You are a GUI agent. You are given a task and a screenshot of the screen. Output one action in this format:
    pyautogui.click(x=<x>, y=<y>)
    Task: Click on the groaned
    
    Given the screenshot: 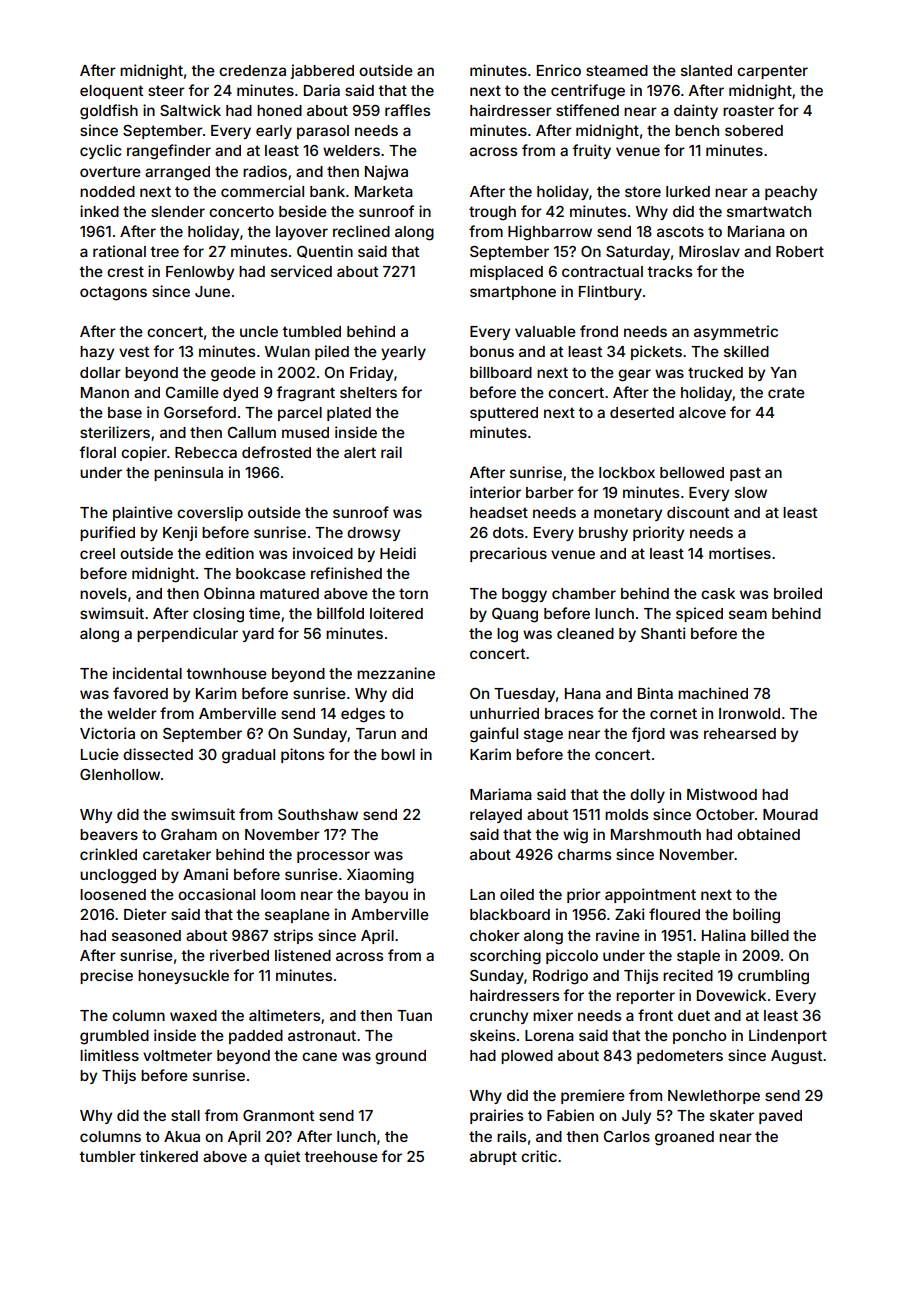 What is the action you would take?
    pyautogui.click(x=684, y=1138)
